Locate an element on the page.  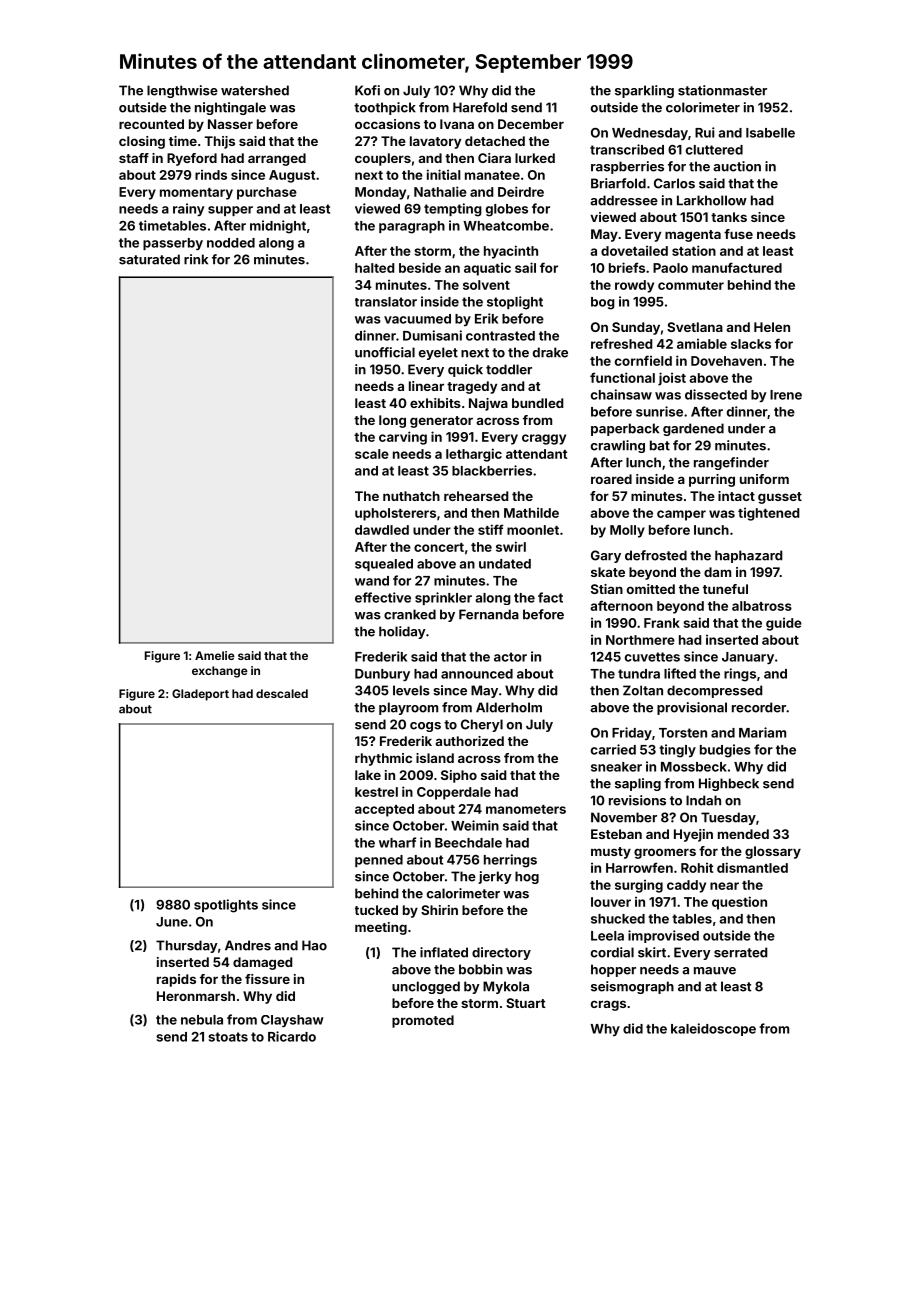
Kofi is located at coordinates (367, 90).
